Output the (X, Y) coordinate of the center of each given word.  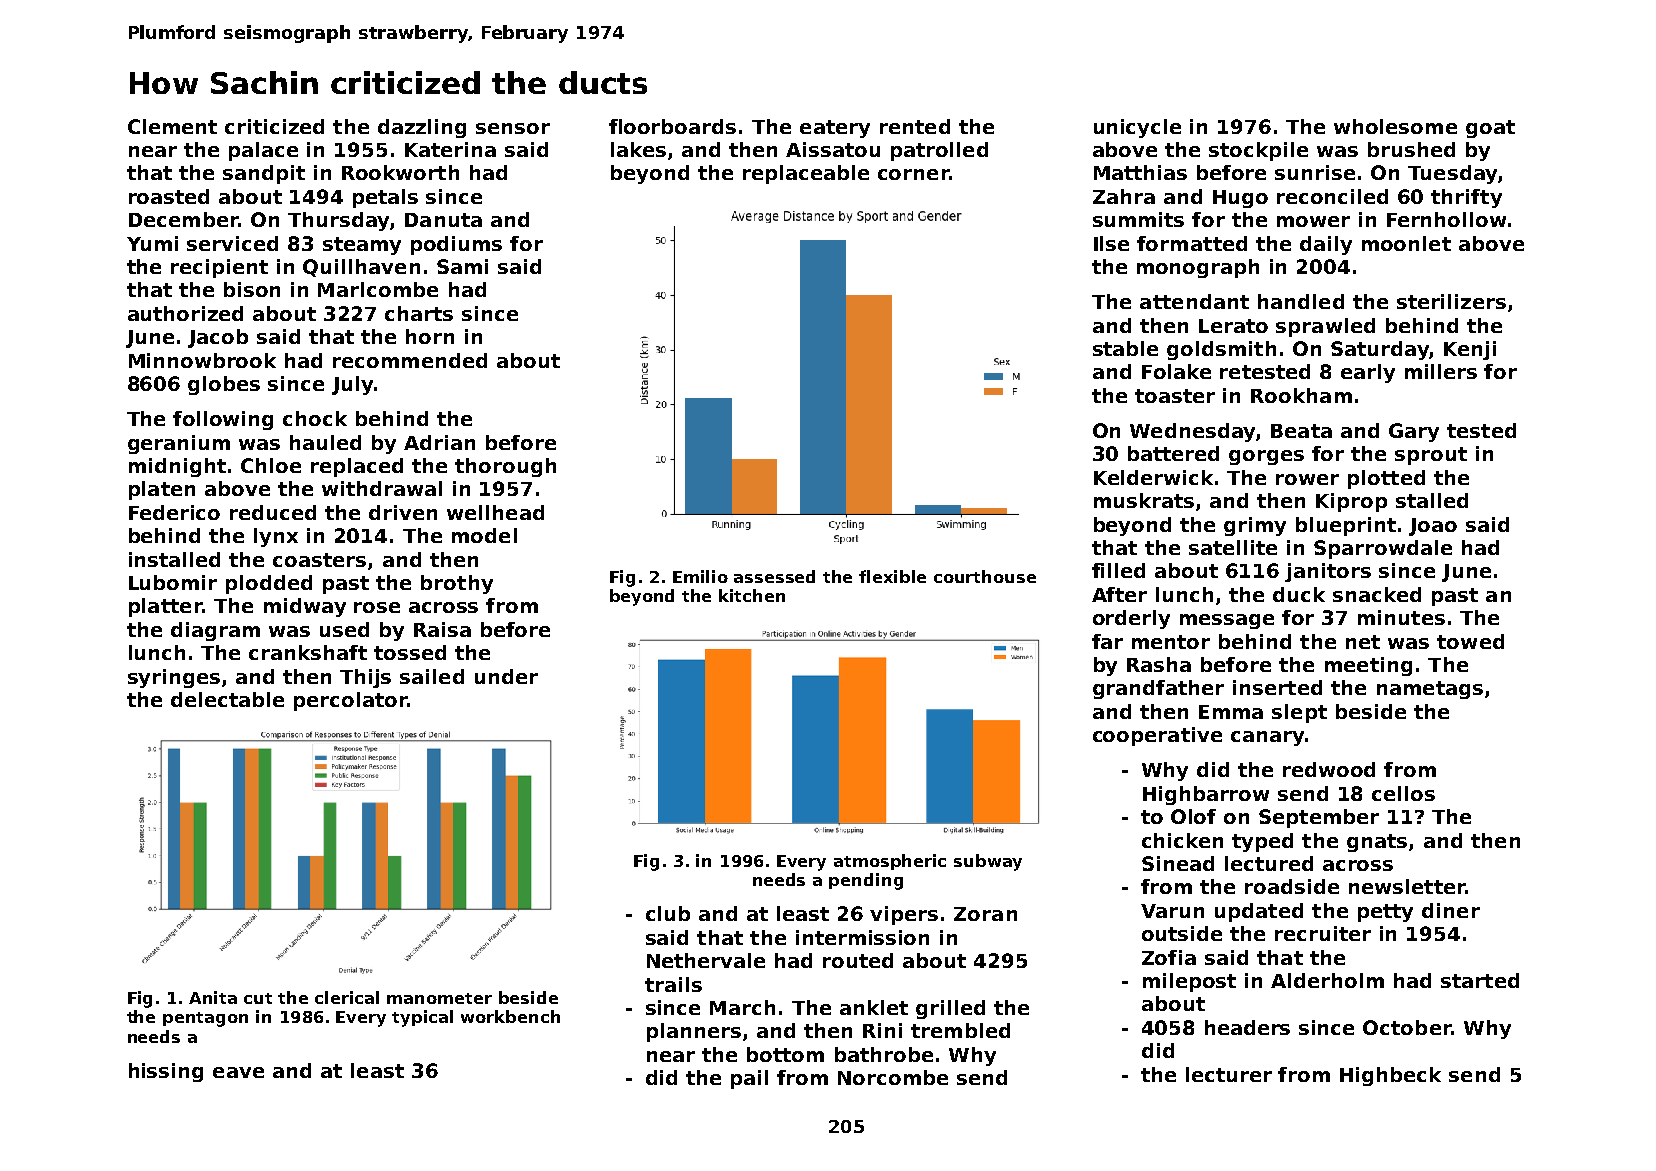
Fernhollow (1446, 219)
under (506, 676)
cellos (1403, 793)
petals (385, 198)
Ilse (1111, 243)
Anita (213, 997)
